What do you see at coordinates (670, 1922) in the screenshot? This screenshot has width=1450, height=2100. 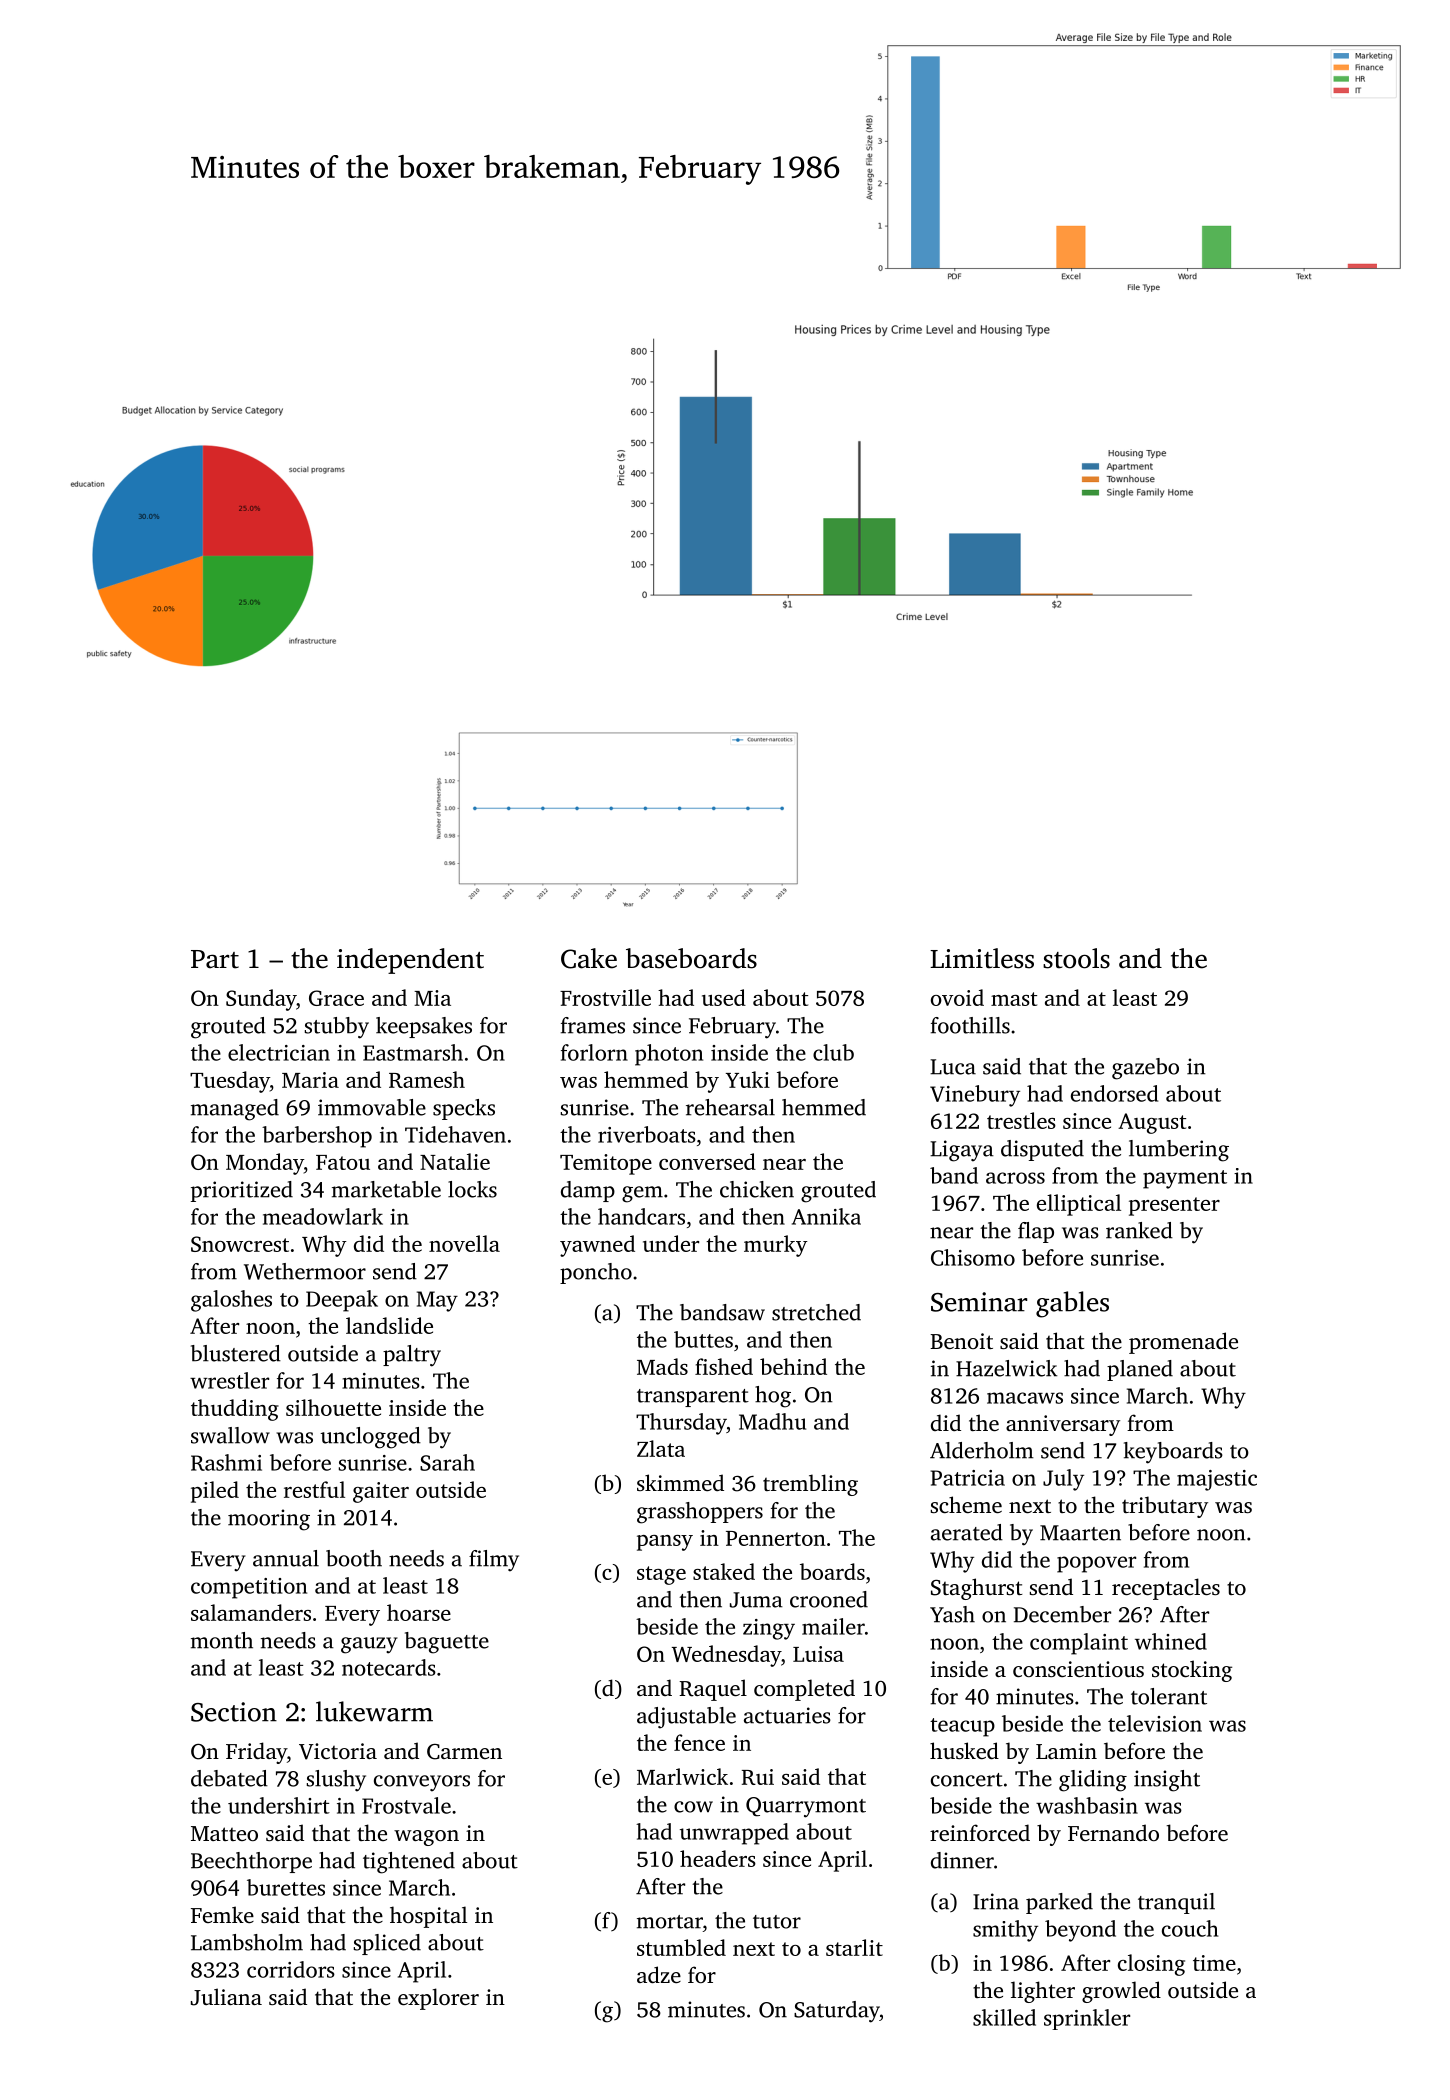 I see `mortar` at bounding box center [670, 1922].
